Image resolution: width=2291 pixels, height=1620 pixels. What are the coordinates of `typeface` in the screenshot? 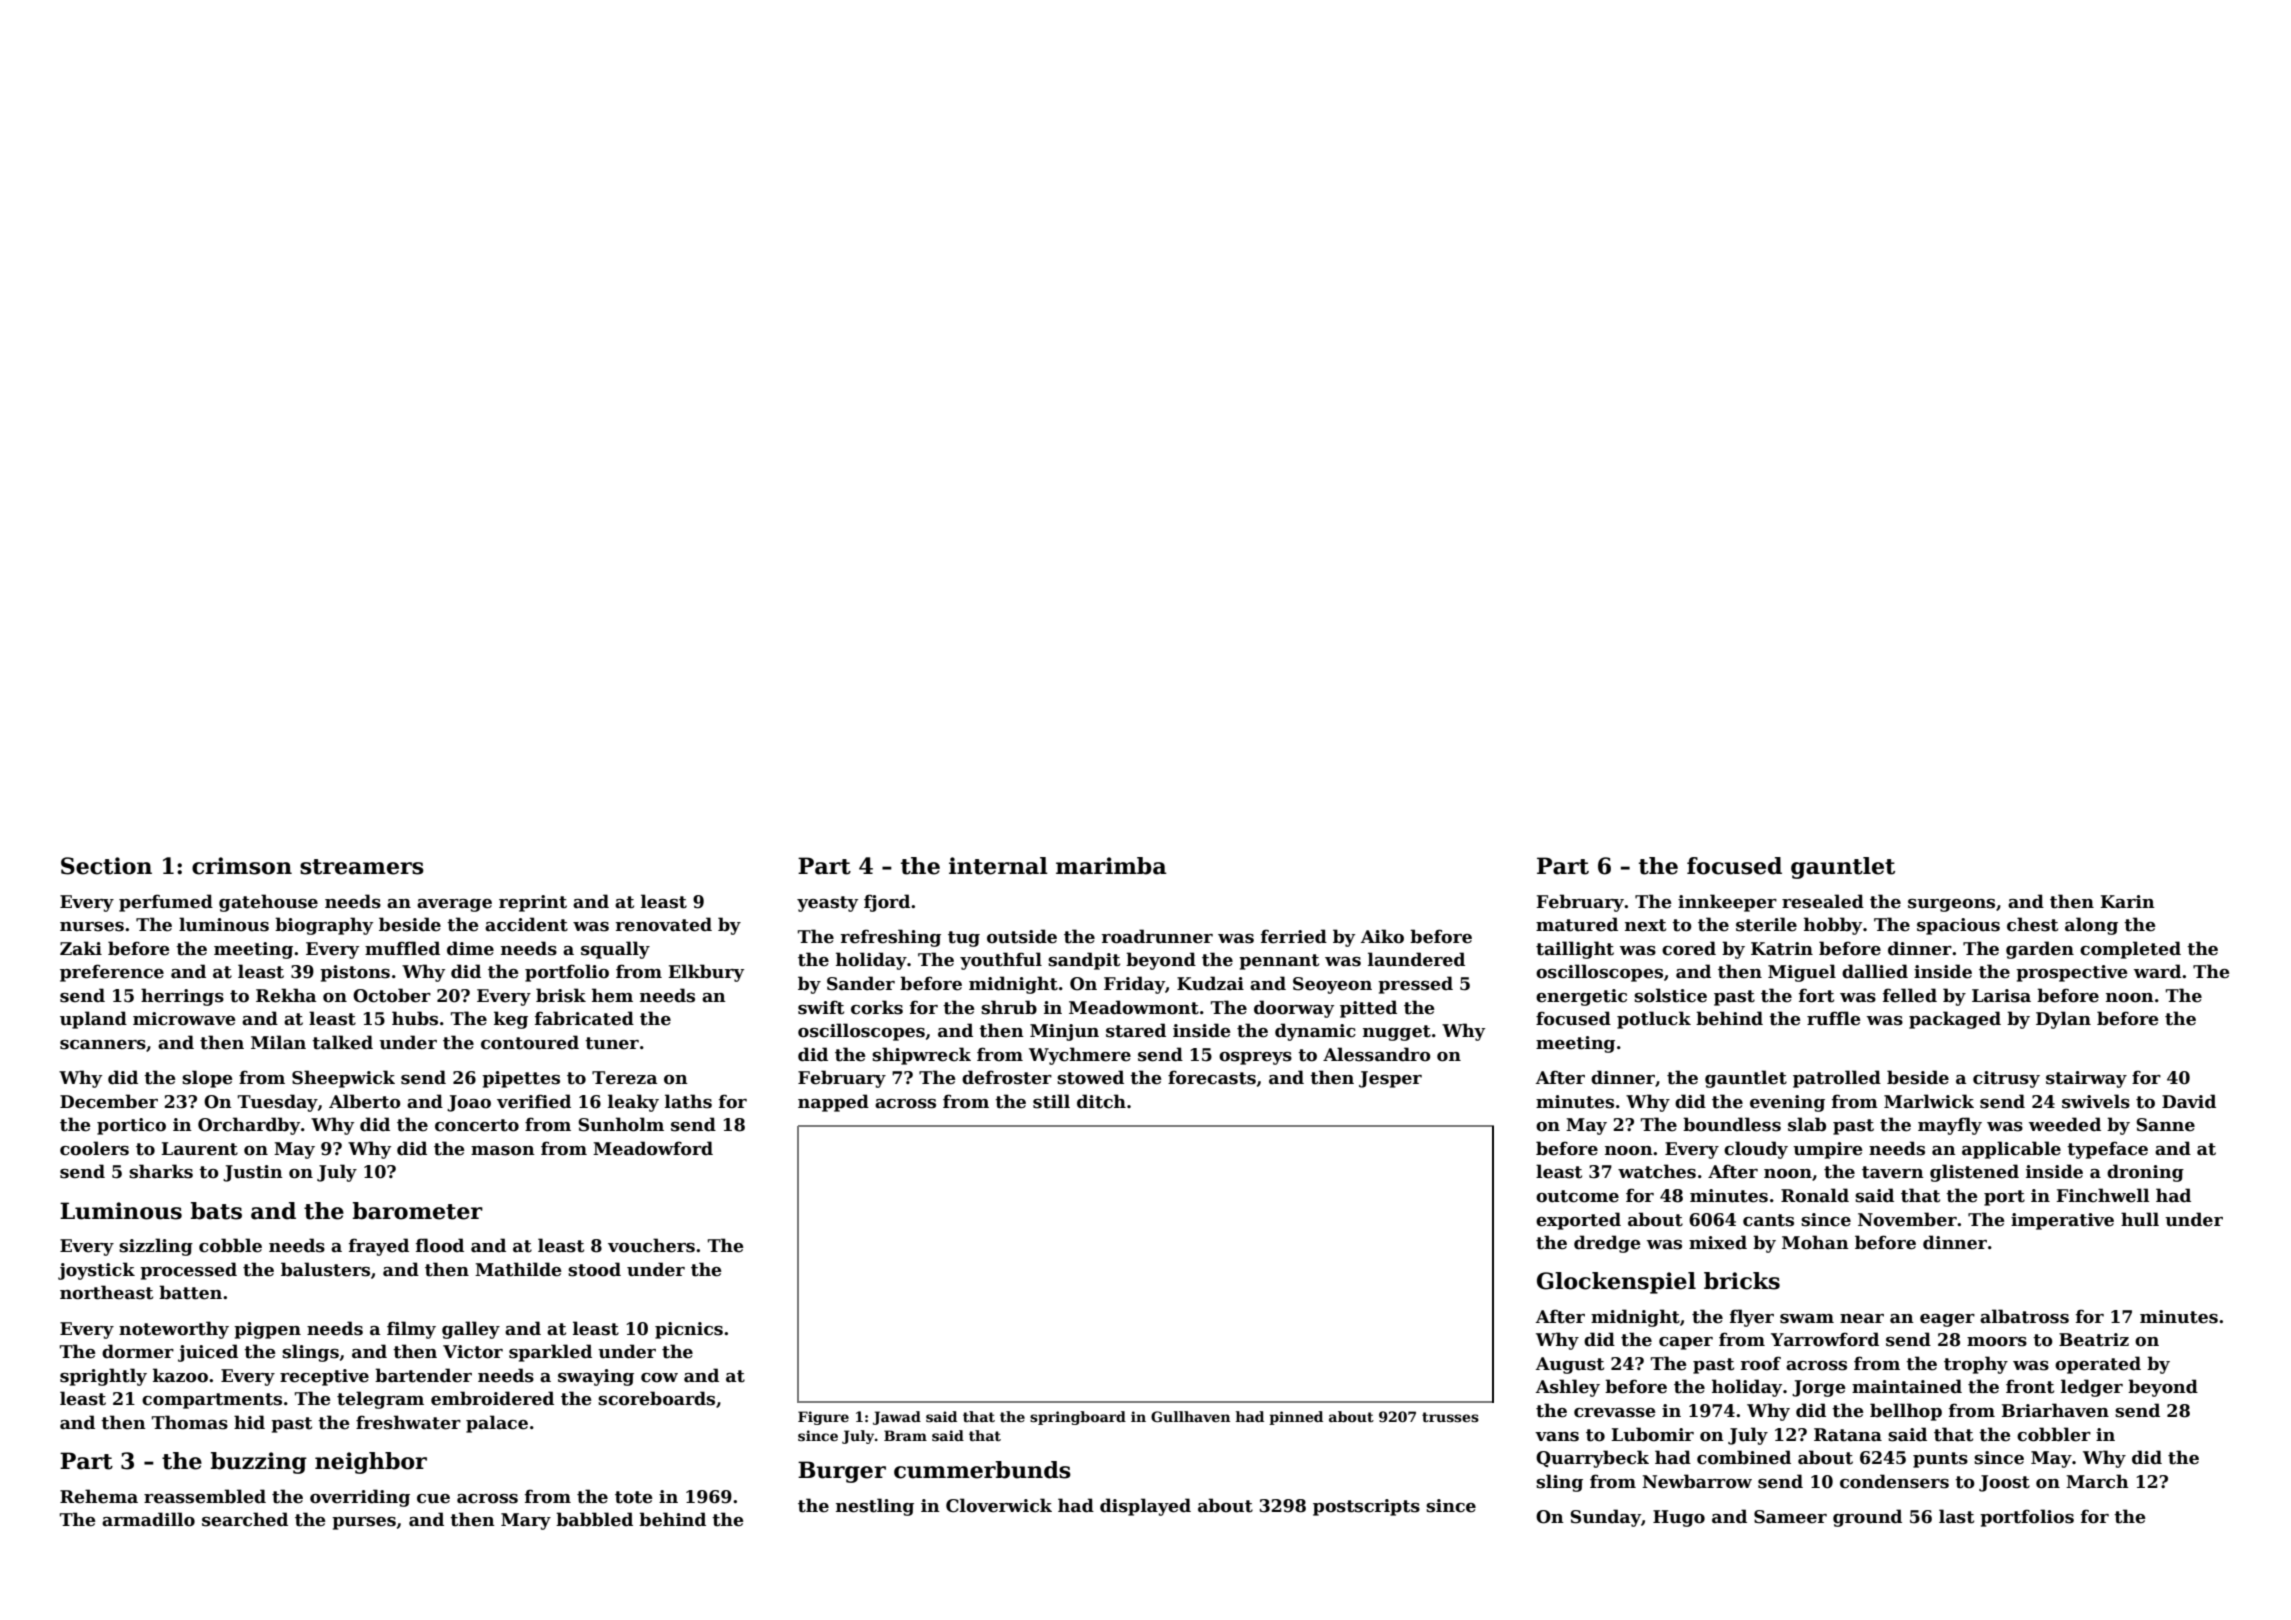 It's located at (2107, 1150).
